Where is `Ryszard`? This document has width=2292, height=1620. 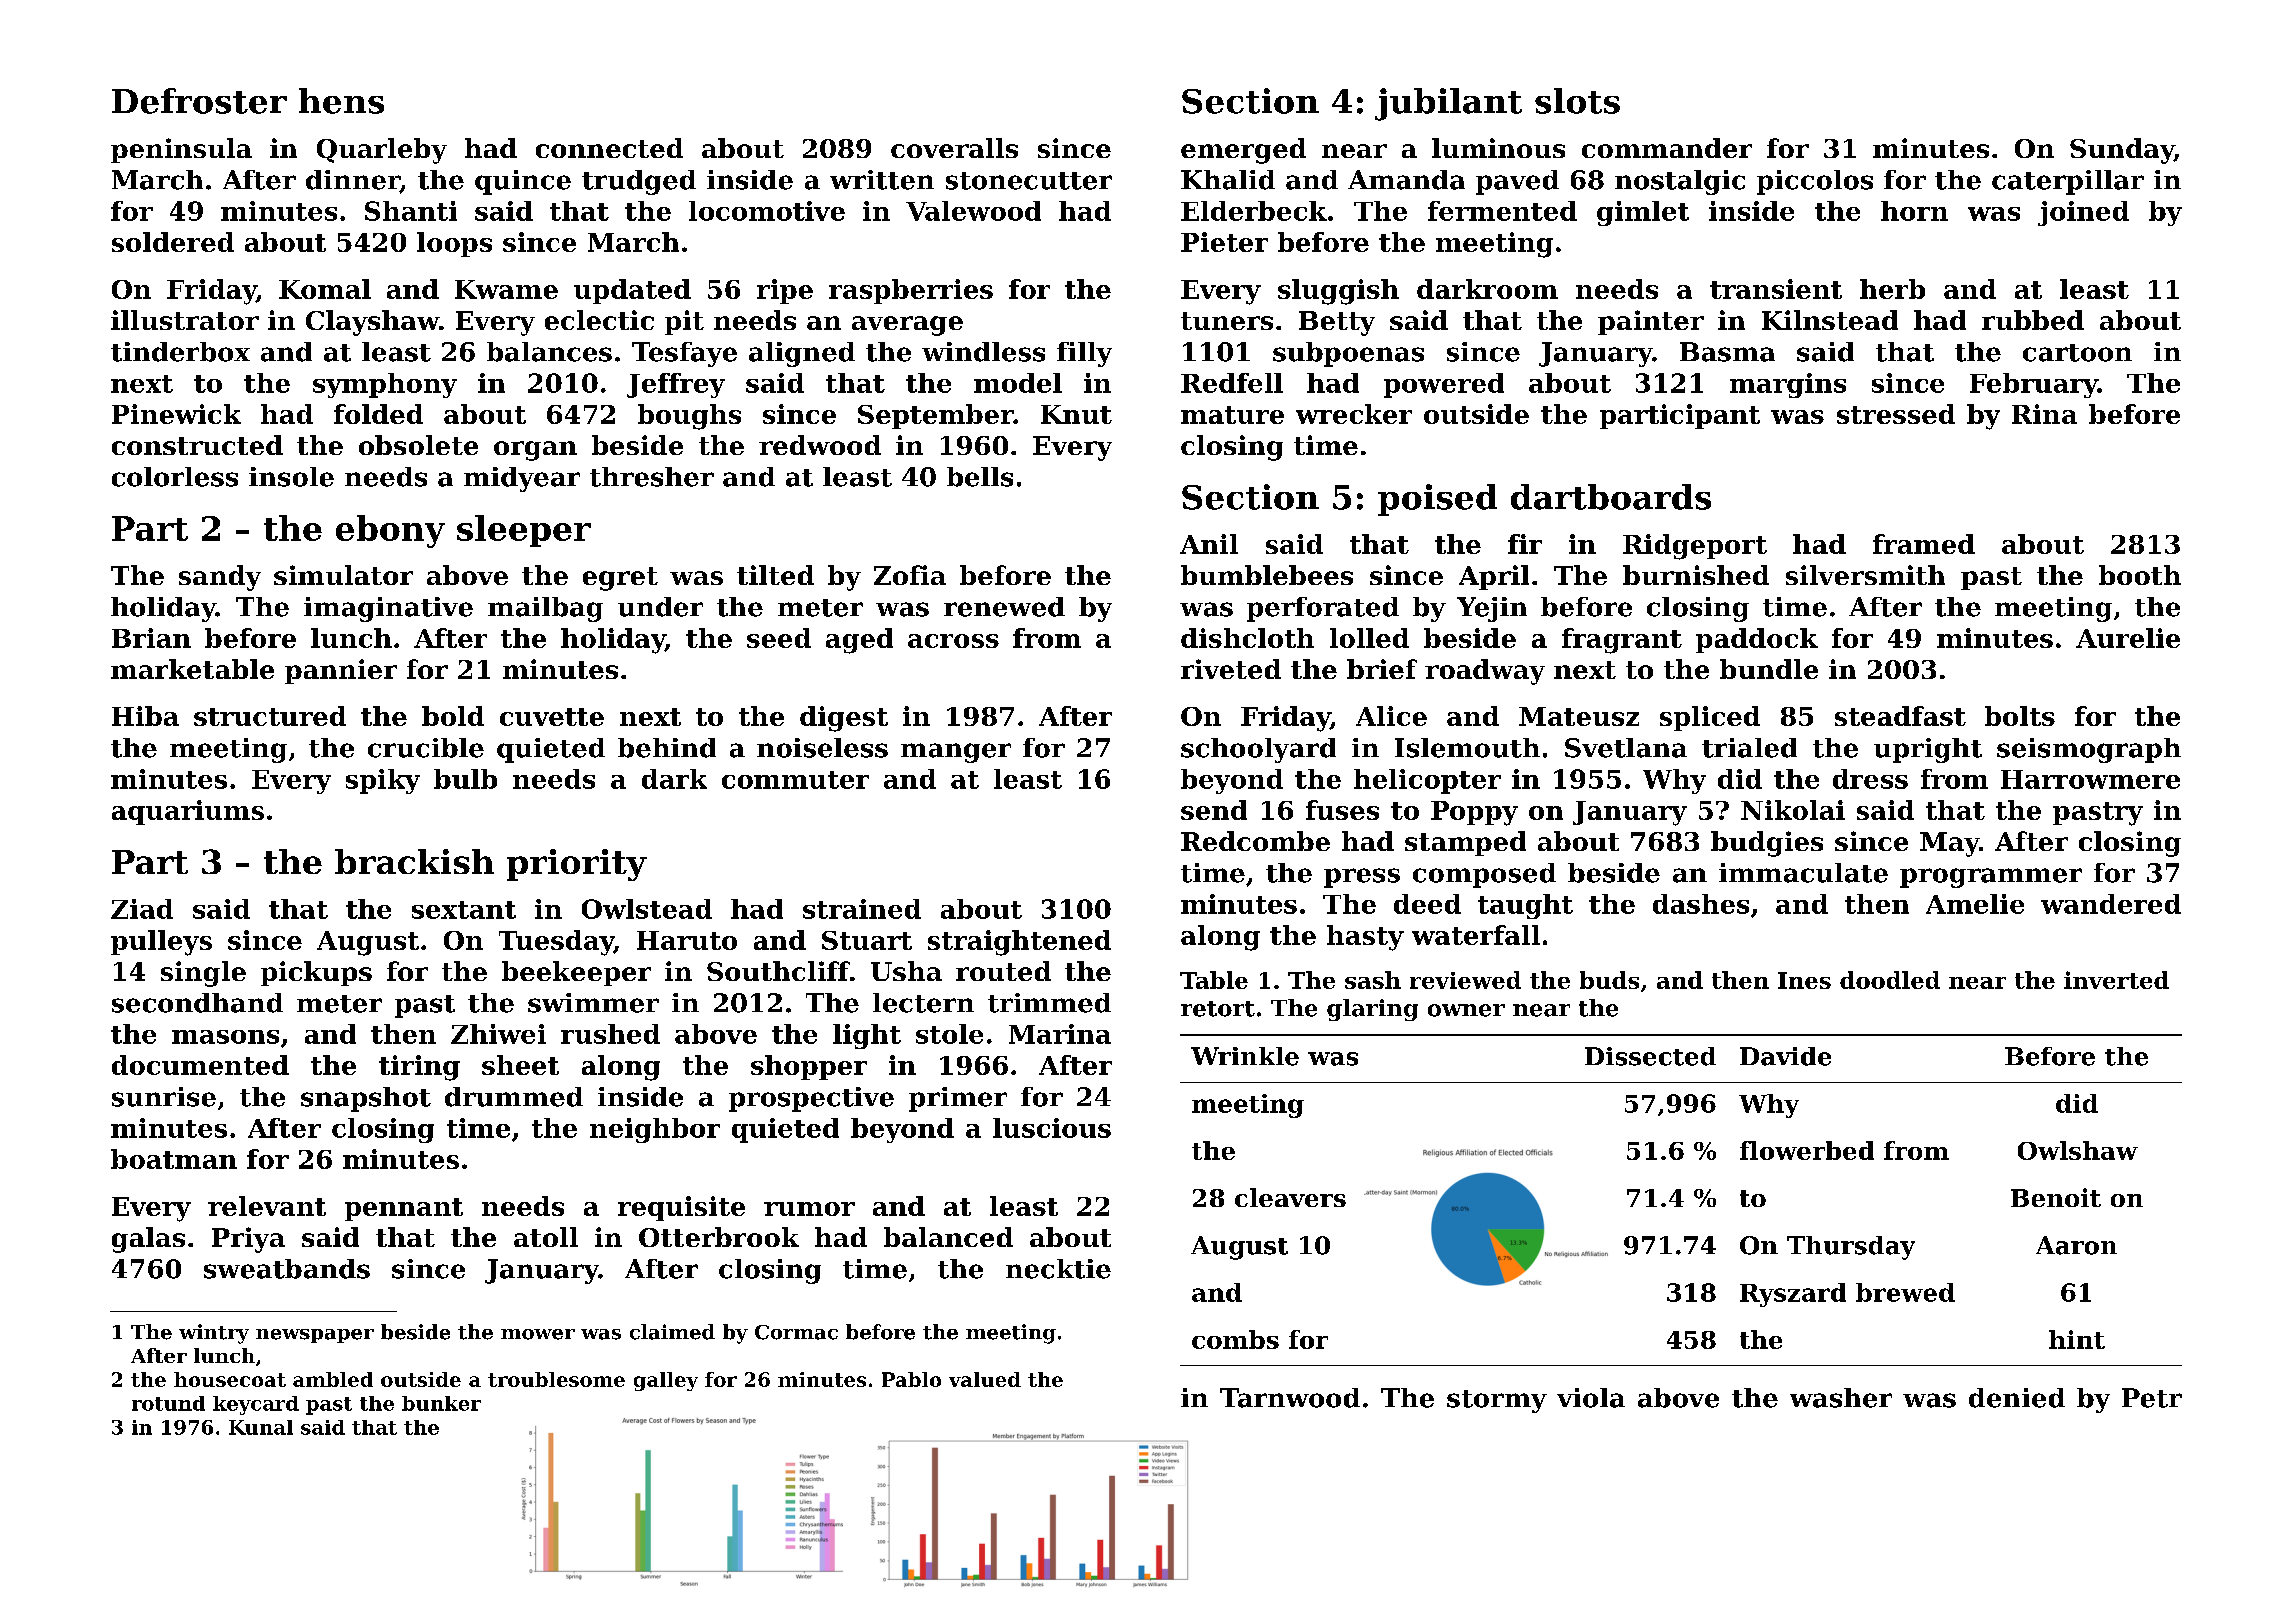 Ryszard is located at coordinates (1793, 1295).
